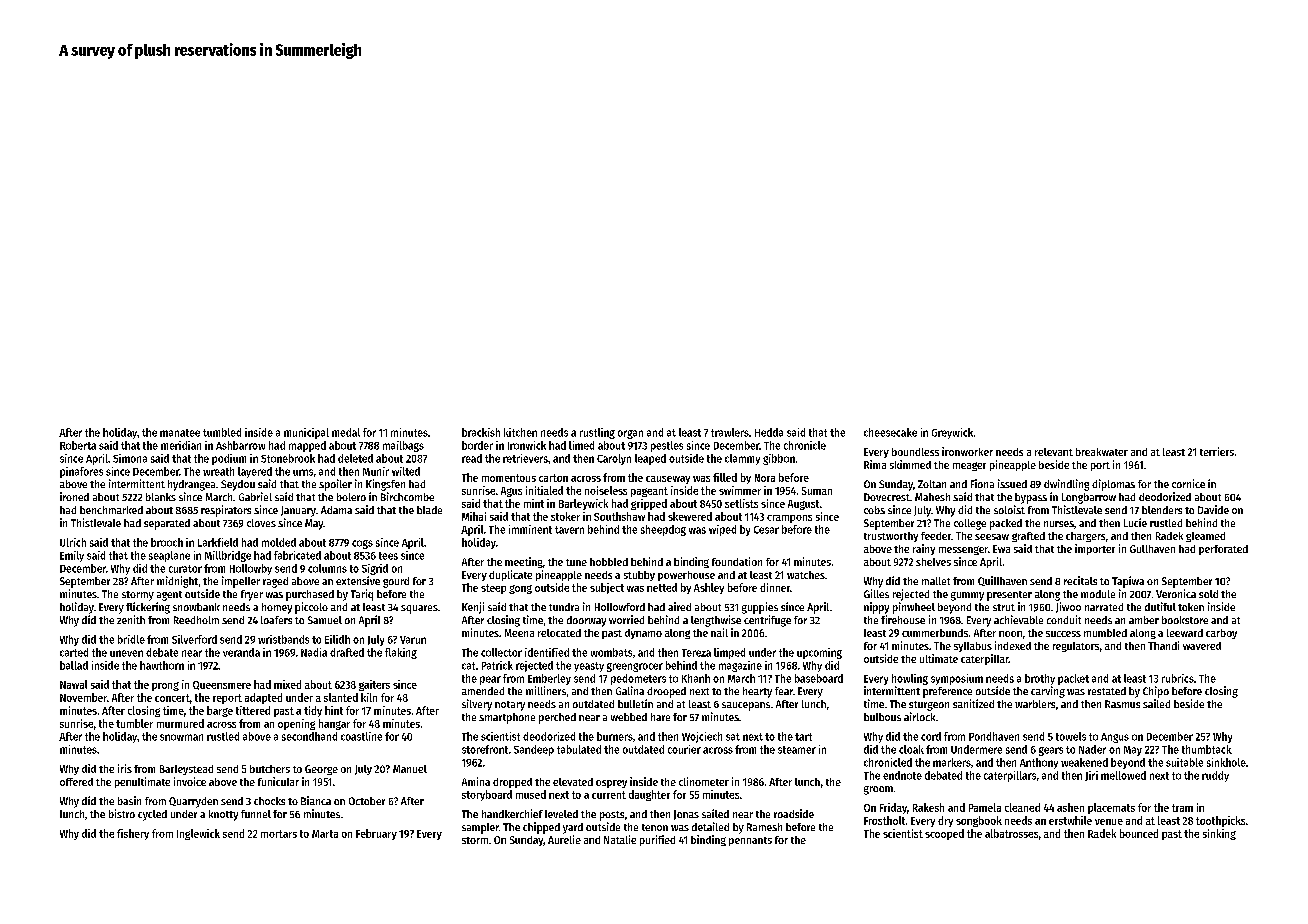 Image resolution: width=1308 pixels, height=924 pixels. What do you see at coordinates (737, 561) in the screenshot?
I see `foundation` at bounding box center [737, 561].
